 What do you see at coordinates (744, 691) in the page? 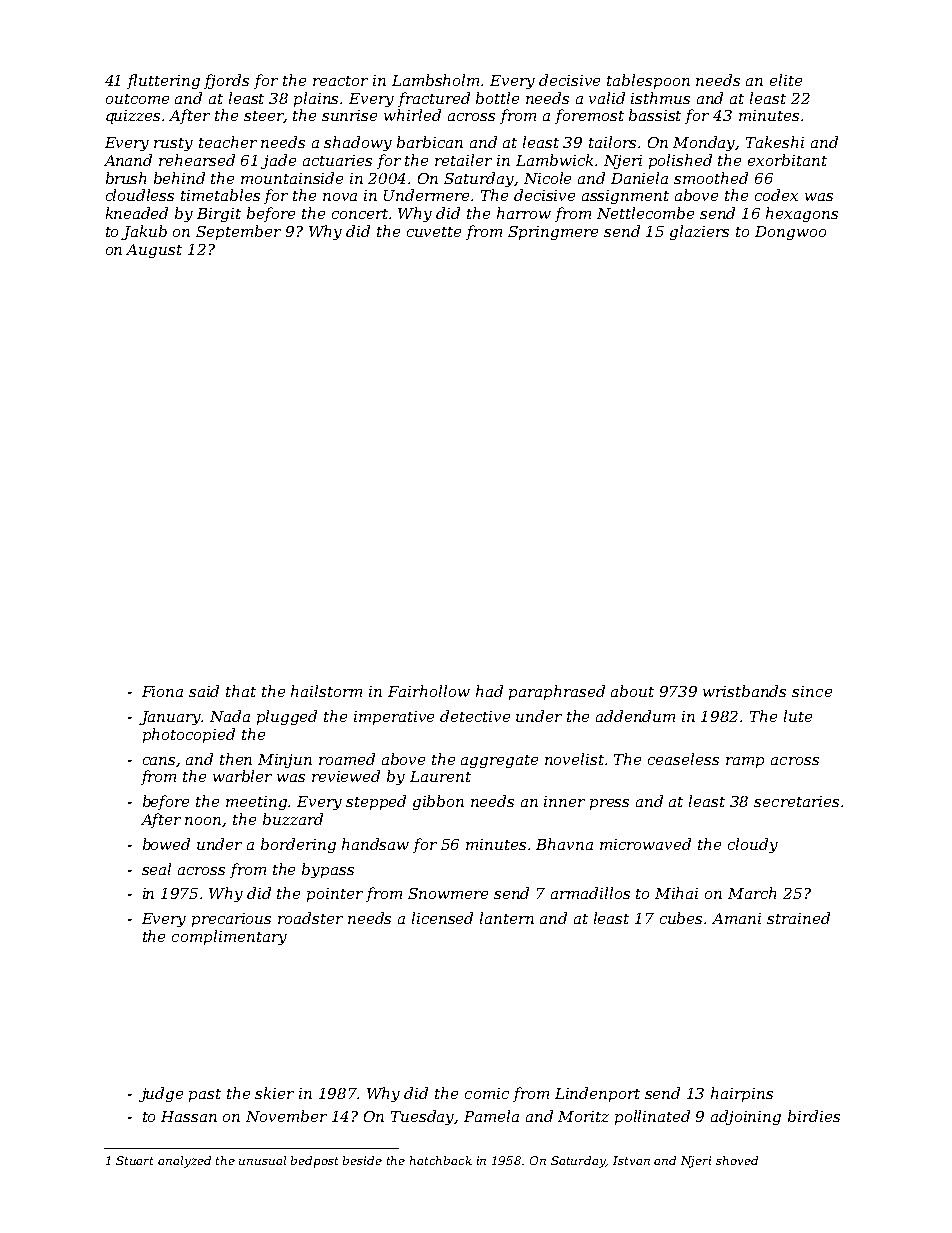
I see `wristbands` at bounding box center [744, 691].
